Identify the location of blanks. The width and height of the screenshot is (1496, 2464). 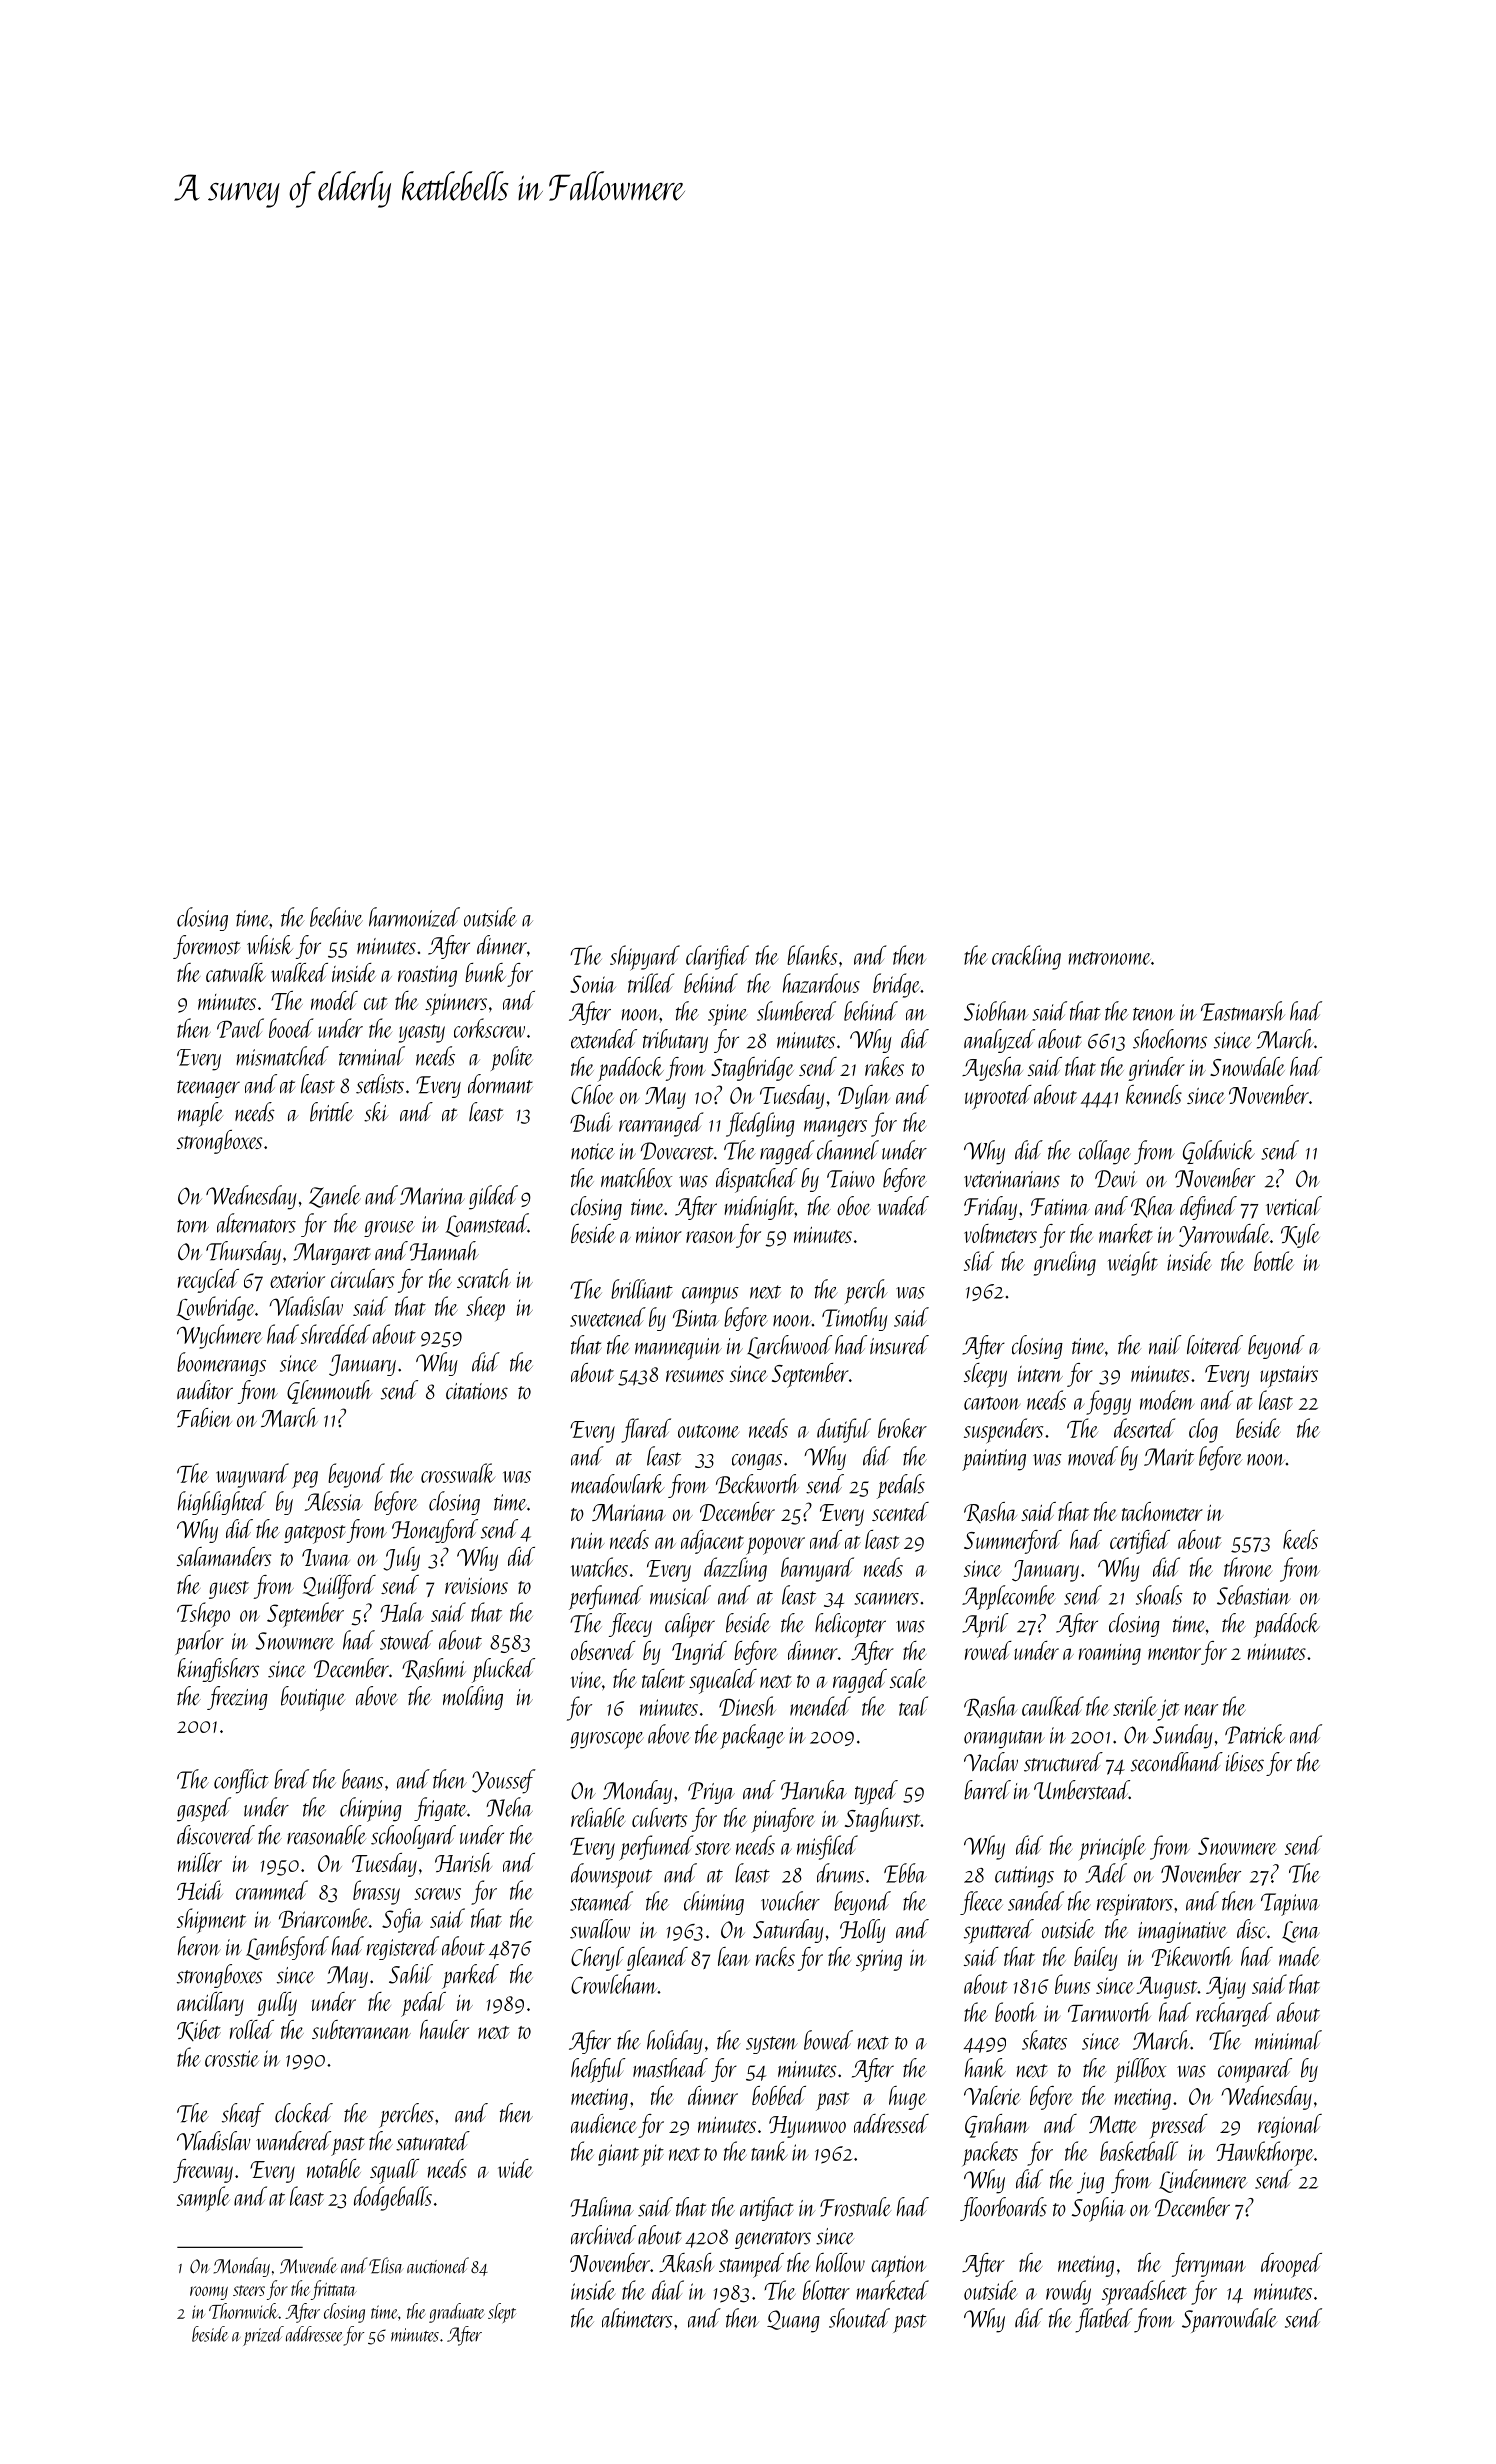
(812, 955).
